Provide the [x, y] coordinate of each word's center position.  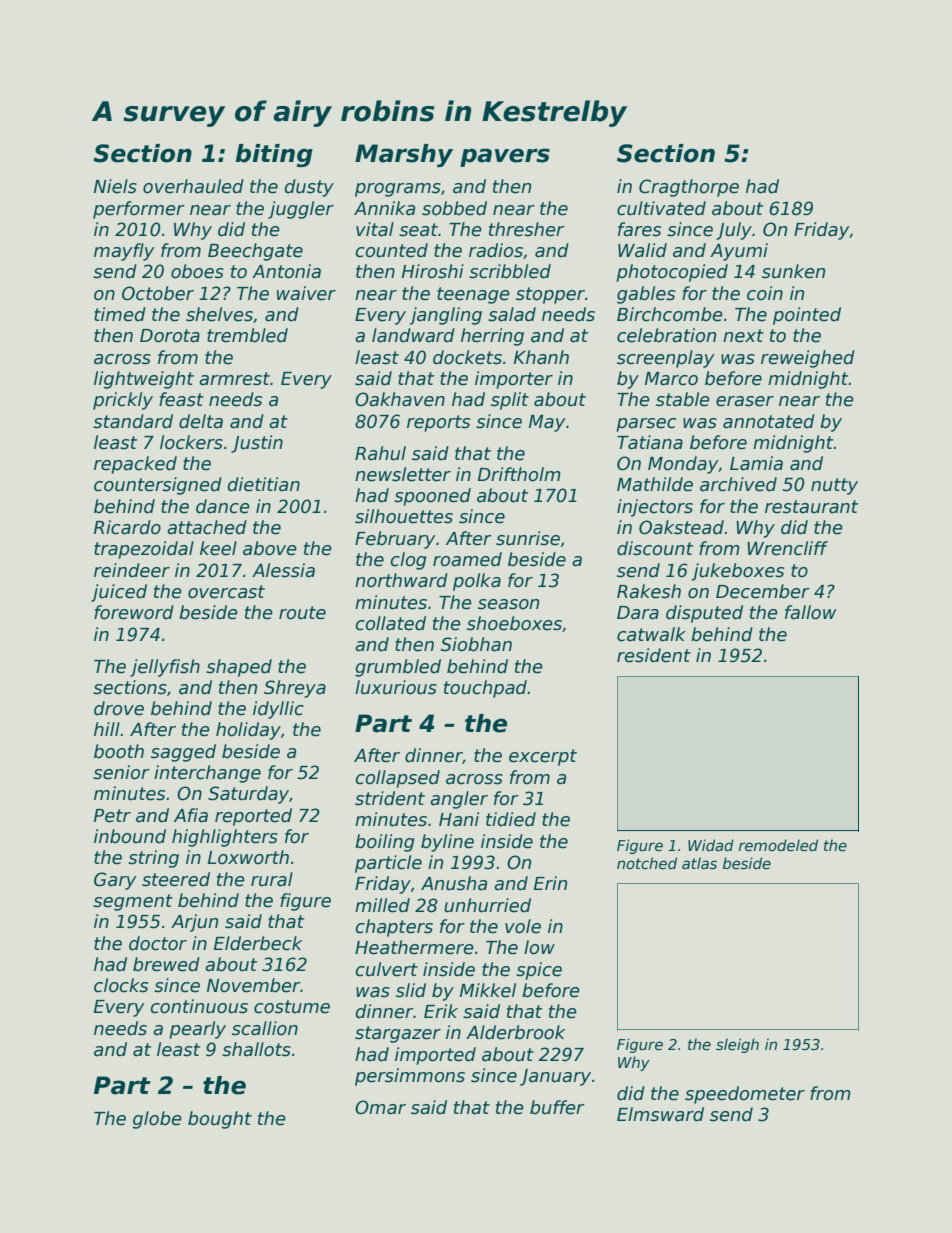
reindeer [132, 570]
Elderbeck [258, 943]
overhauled [193, 186]
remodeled [778, 845]
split [510, 401]
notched [647, 863]
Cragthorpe [689, 188]
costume [292, 1007]
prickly [123, 401]
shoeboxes [514, 623]
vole [523, 926]
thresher [527, 229]
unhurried [487, 905]
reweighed [808, 359]
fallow [810, 612]
